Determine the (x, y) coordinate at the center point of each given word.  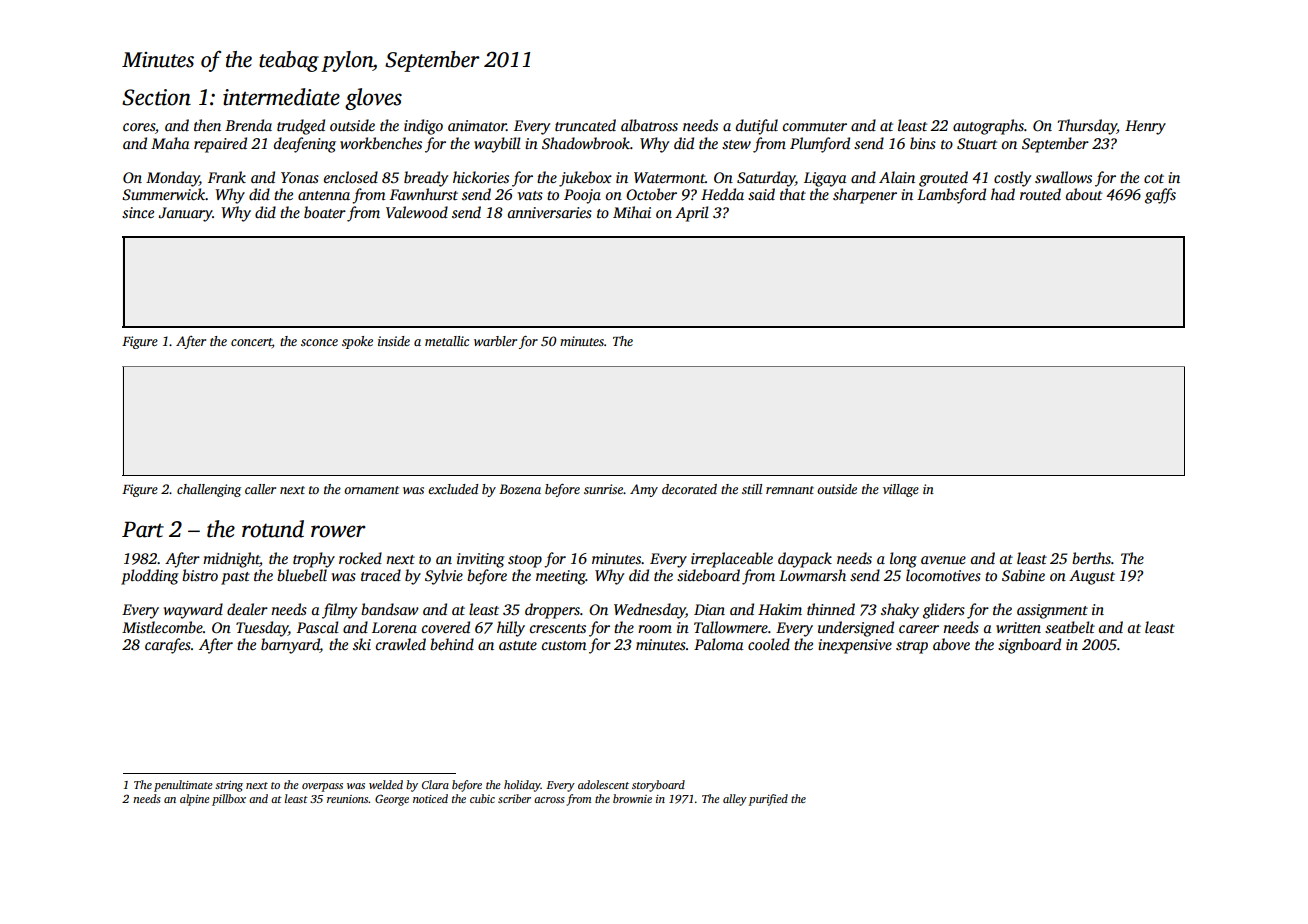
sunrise (603, 489)
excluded (453, 489)
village (901, 490)
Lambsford (951, 196)
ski (362, 644)
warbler (495, 341)
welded (386, 784)
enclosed (351, 177)
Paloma (718, 644)
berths (1091, 558)
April (692, 214)
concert (251, 343)
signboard (1029, 646)
